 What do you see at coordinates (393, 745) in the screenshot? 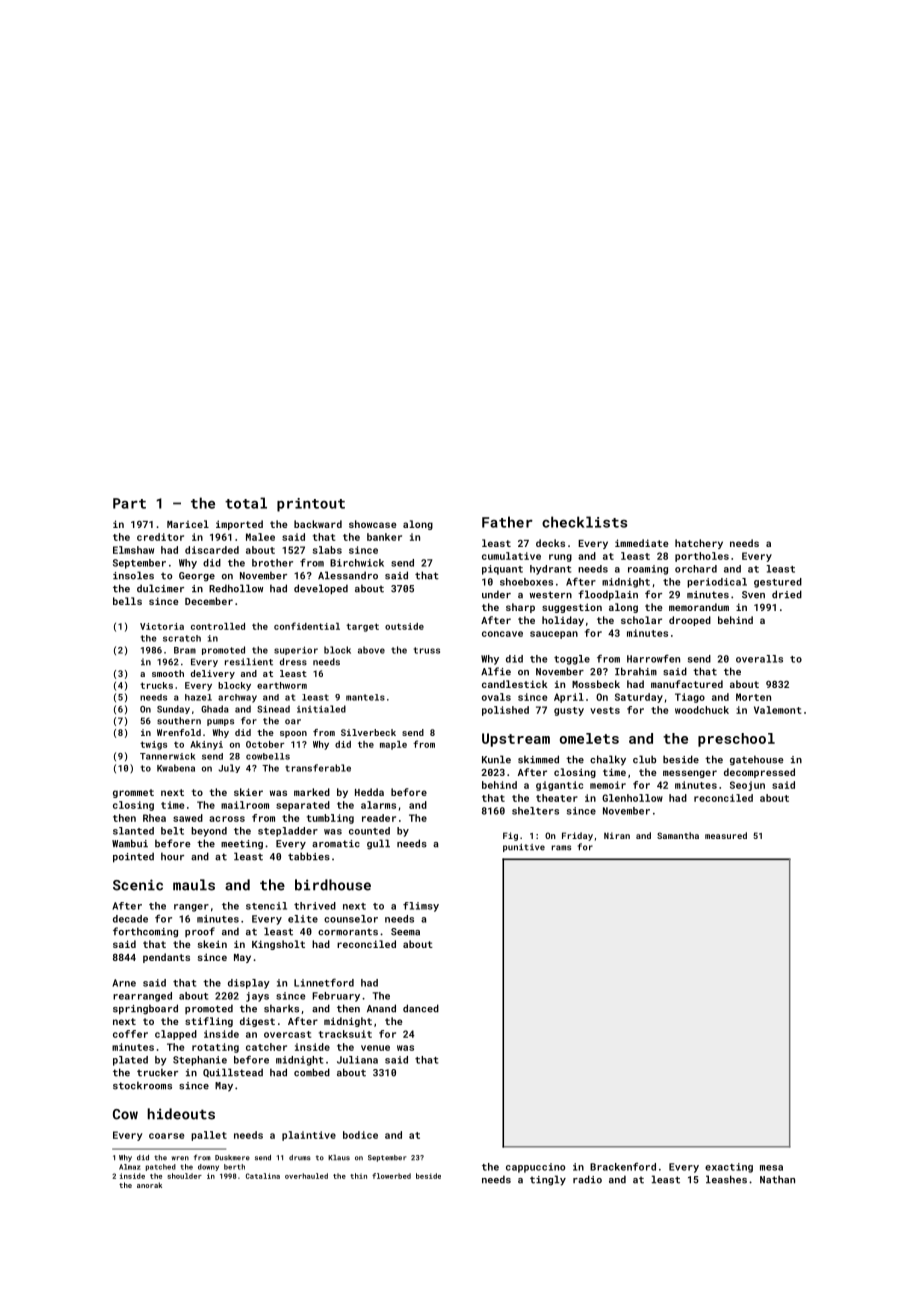
I see `maple` at bounding box center [393, 745].
